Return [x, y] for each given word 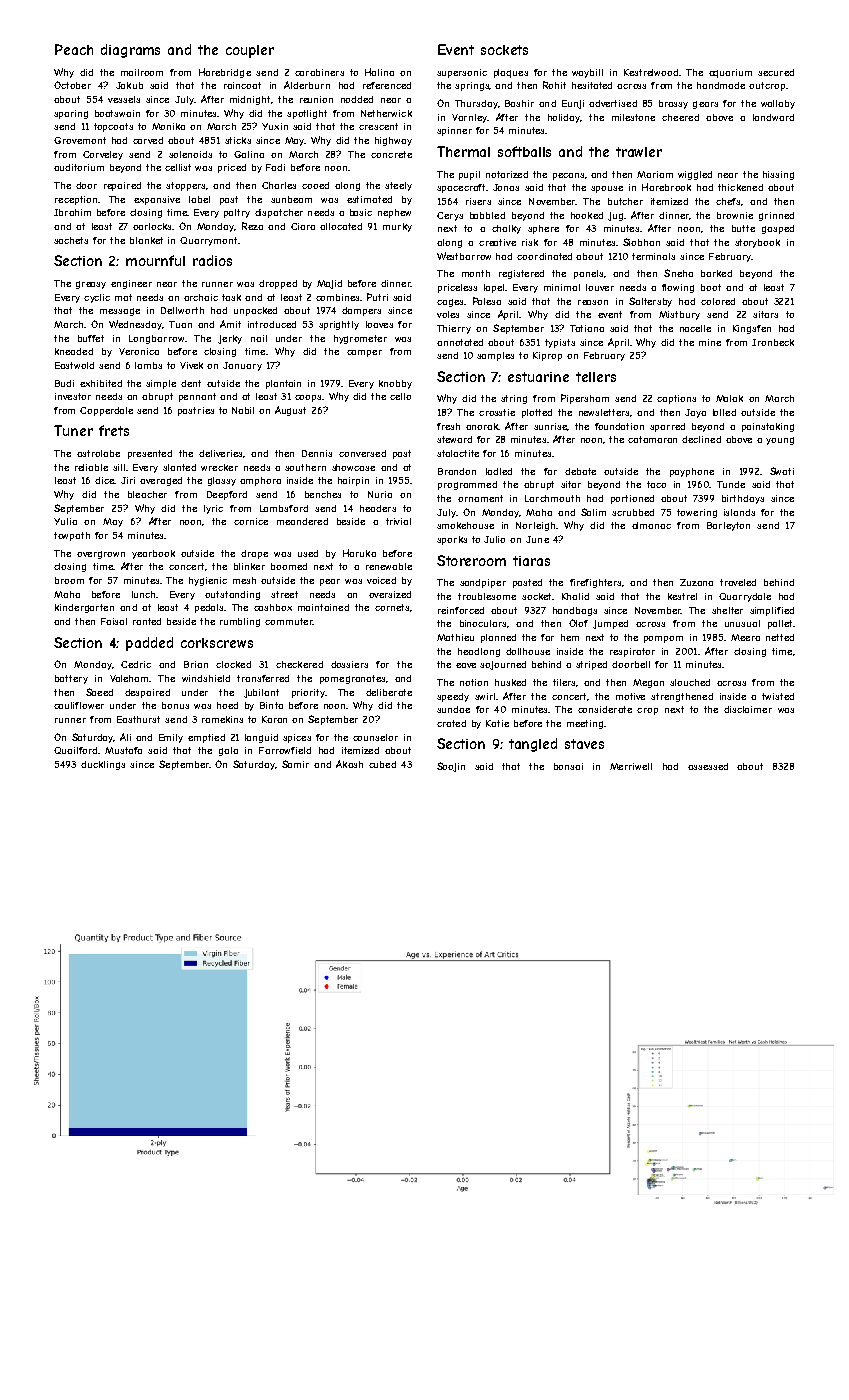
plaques [511, 73]
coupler [250, 51]
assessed [708, 766]
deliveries [220, 453]
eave [466, 665]
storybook [757, 243]
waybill [587, 73]
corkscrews [217, 643]
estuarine [538, 377]
